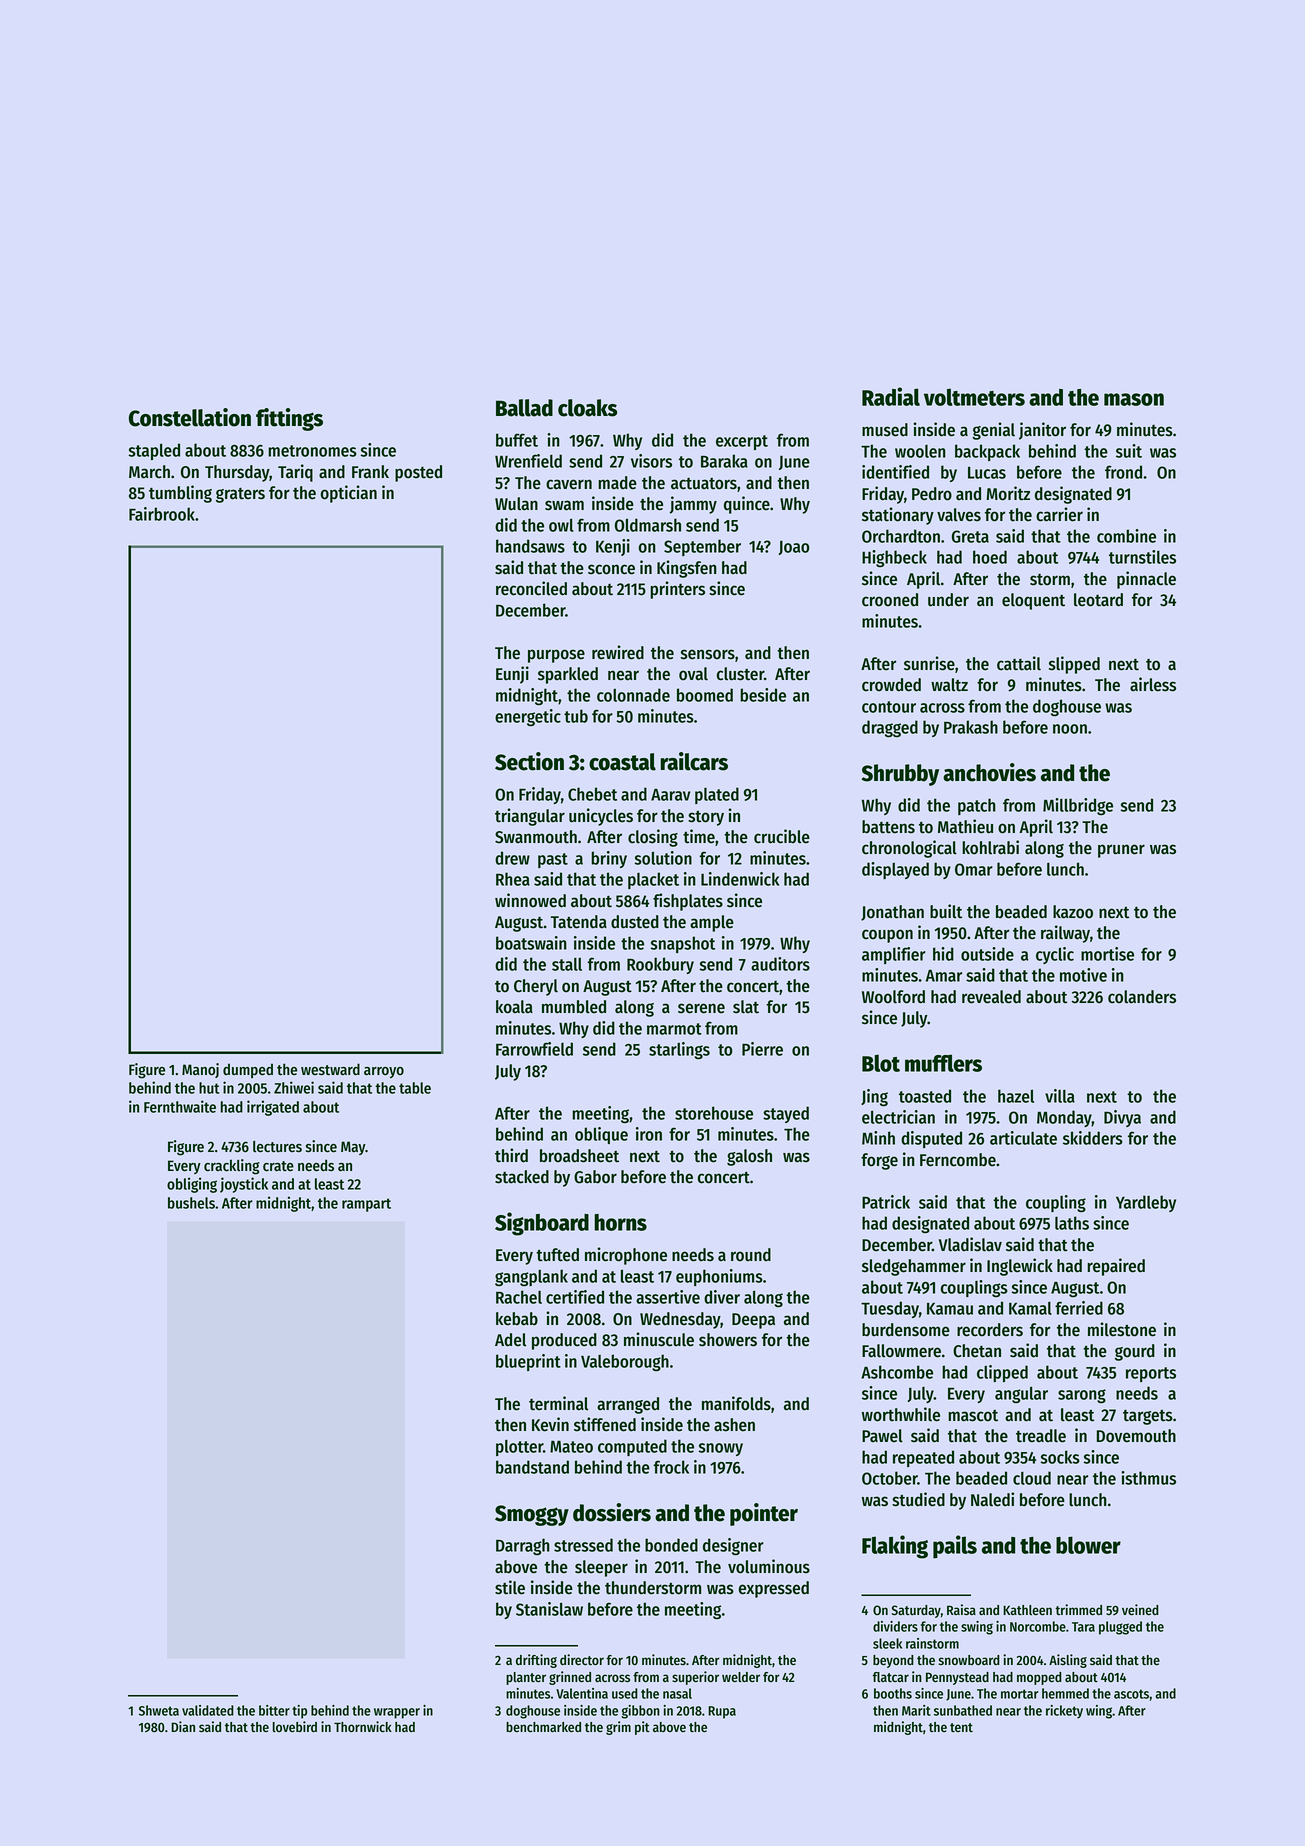 The height and width of the document is (1846, 1305). What do you see at coordinates (289, 419) in the document?
I see `fittings` at bounding box center [289, 419].
